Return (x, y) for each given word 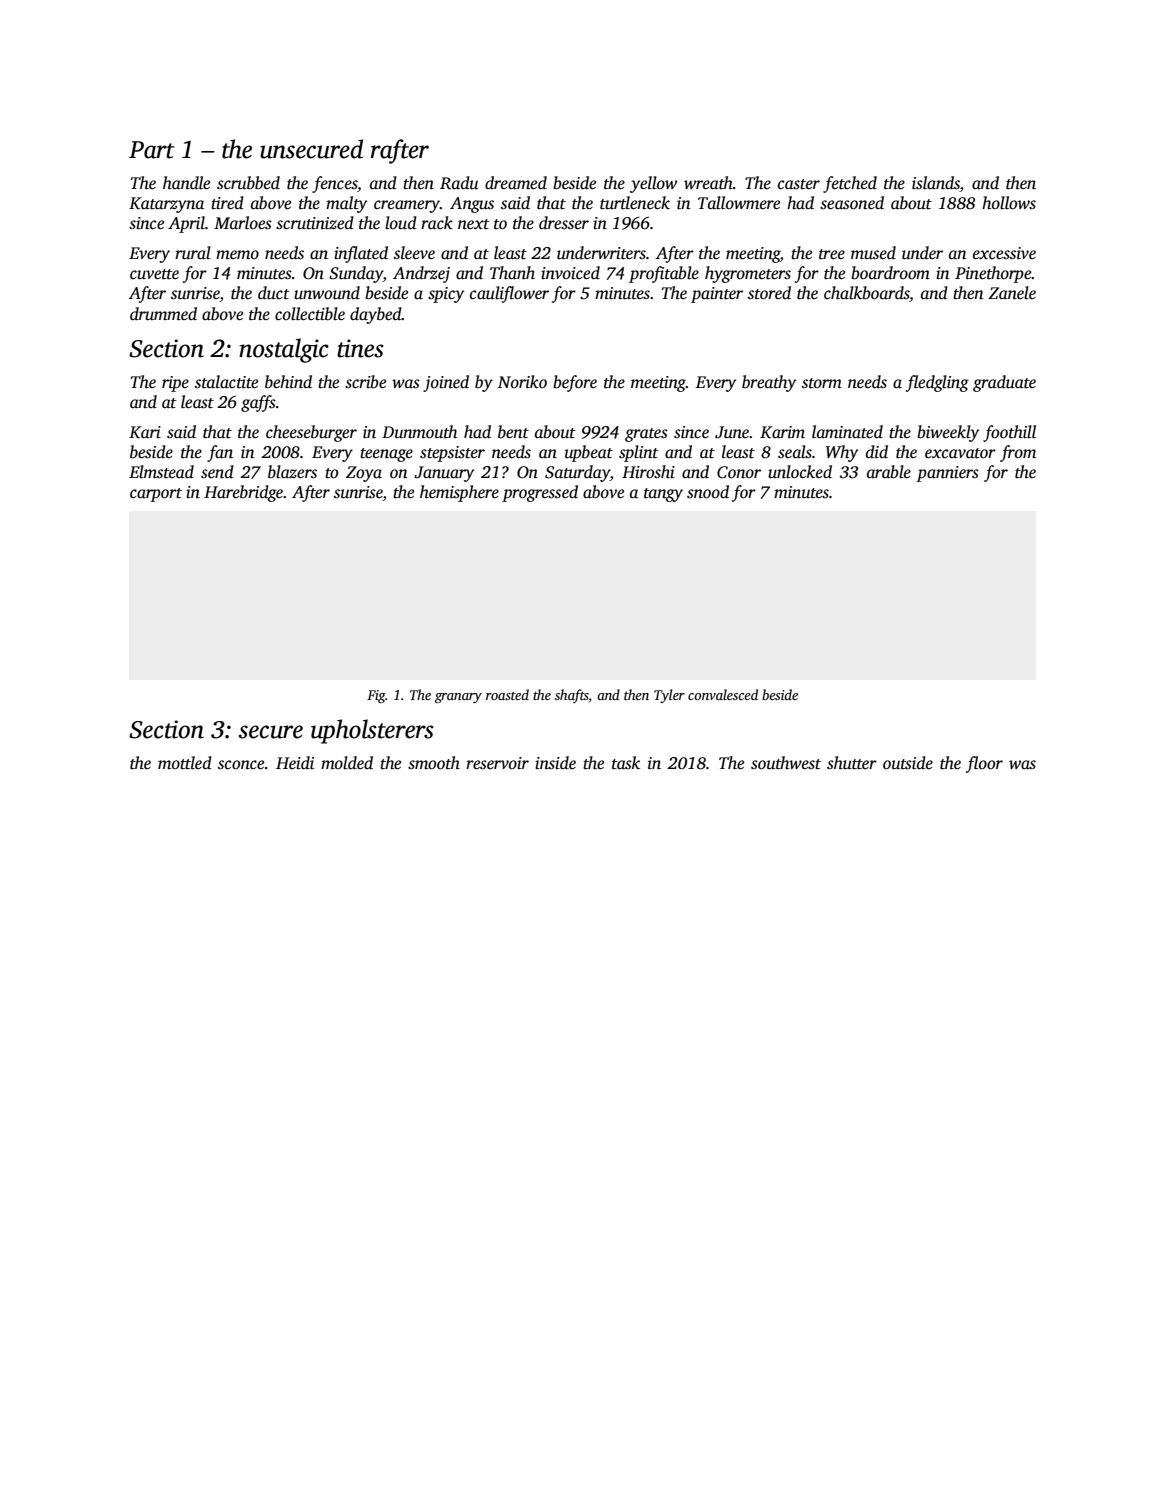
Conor (739, 472)
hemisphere (459, 493)
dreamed (516, 183)
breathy (769, 383)
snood (708, 492)
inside (555, 763)
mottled (185, 763)
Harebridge (243, 493)
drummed (163, 314)
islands (936, 184)
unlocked (800, 472)
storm (822, 383)
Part (152, 150)
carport (156, 495)
